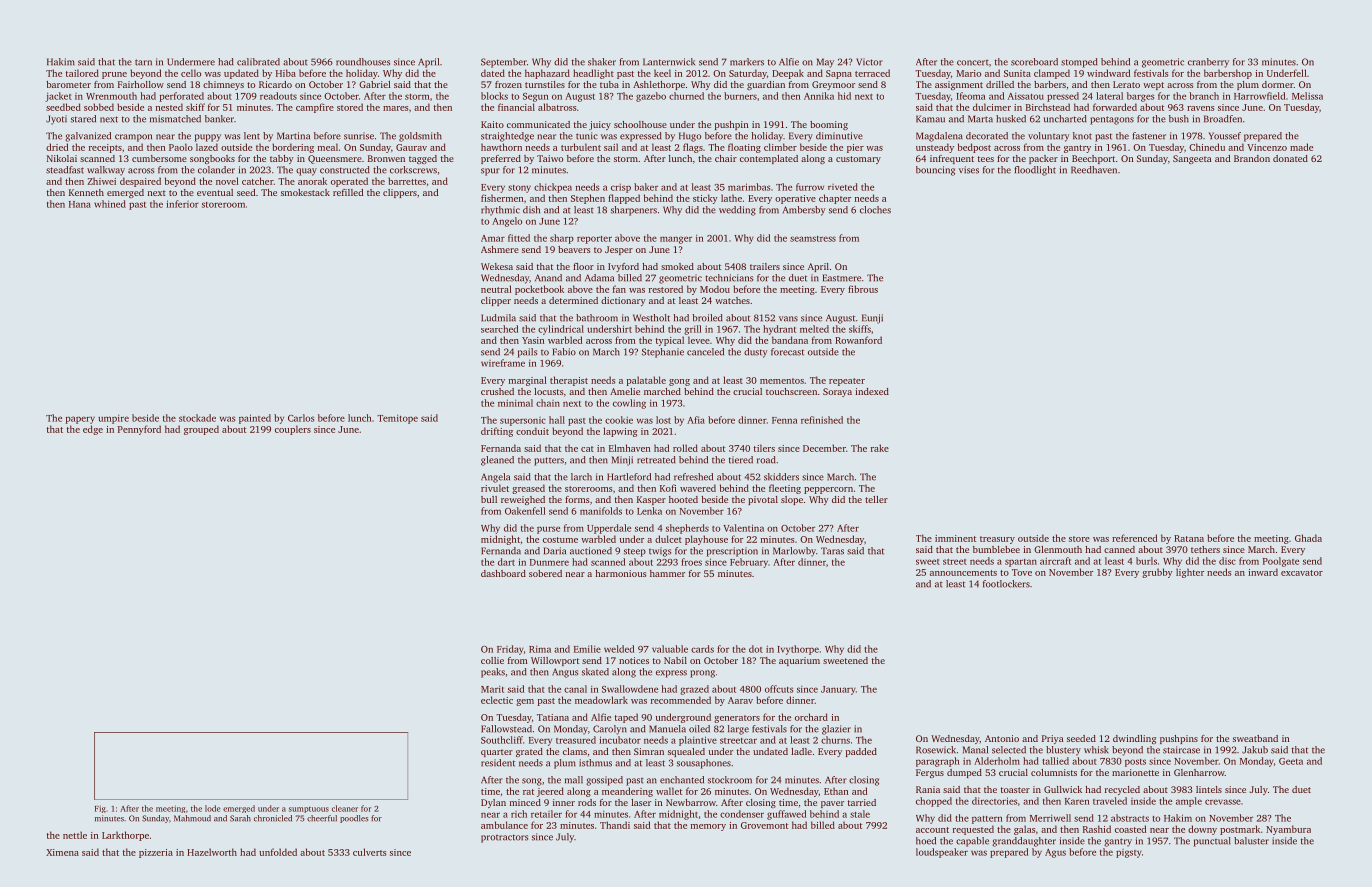 The width and height of the page is (1372, 887). I want to click on hoed, so click(926, 841).
